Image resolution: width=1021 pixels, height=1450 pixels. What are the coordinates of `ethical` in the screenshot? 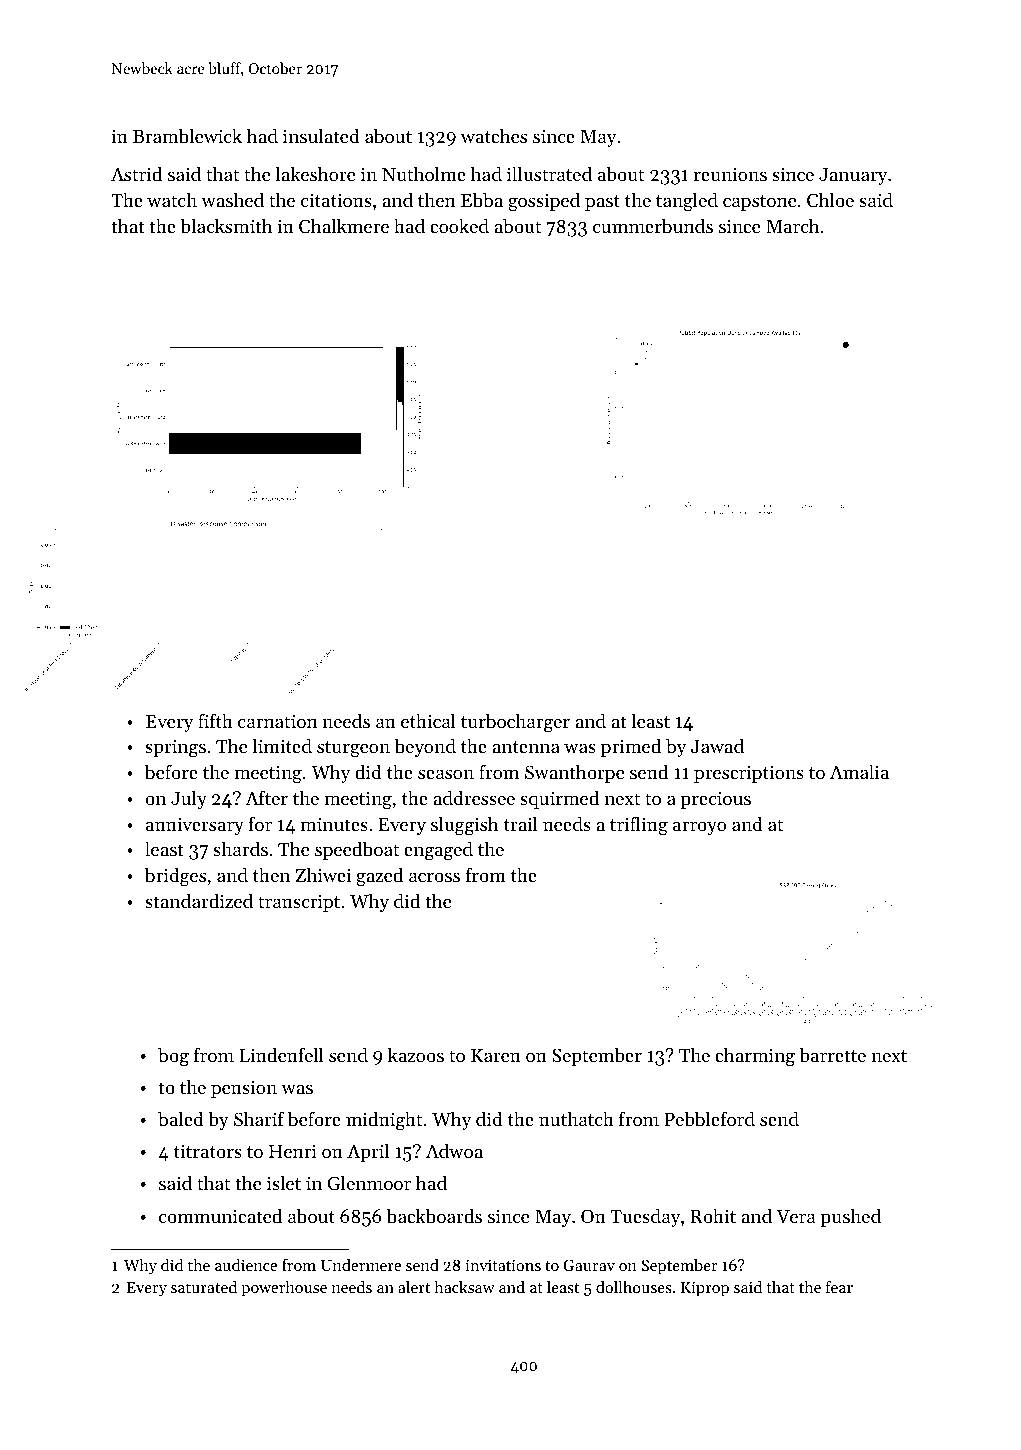 It's located at (428, 720).
